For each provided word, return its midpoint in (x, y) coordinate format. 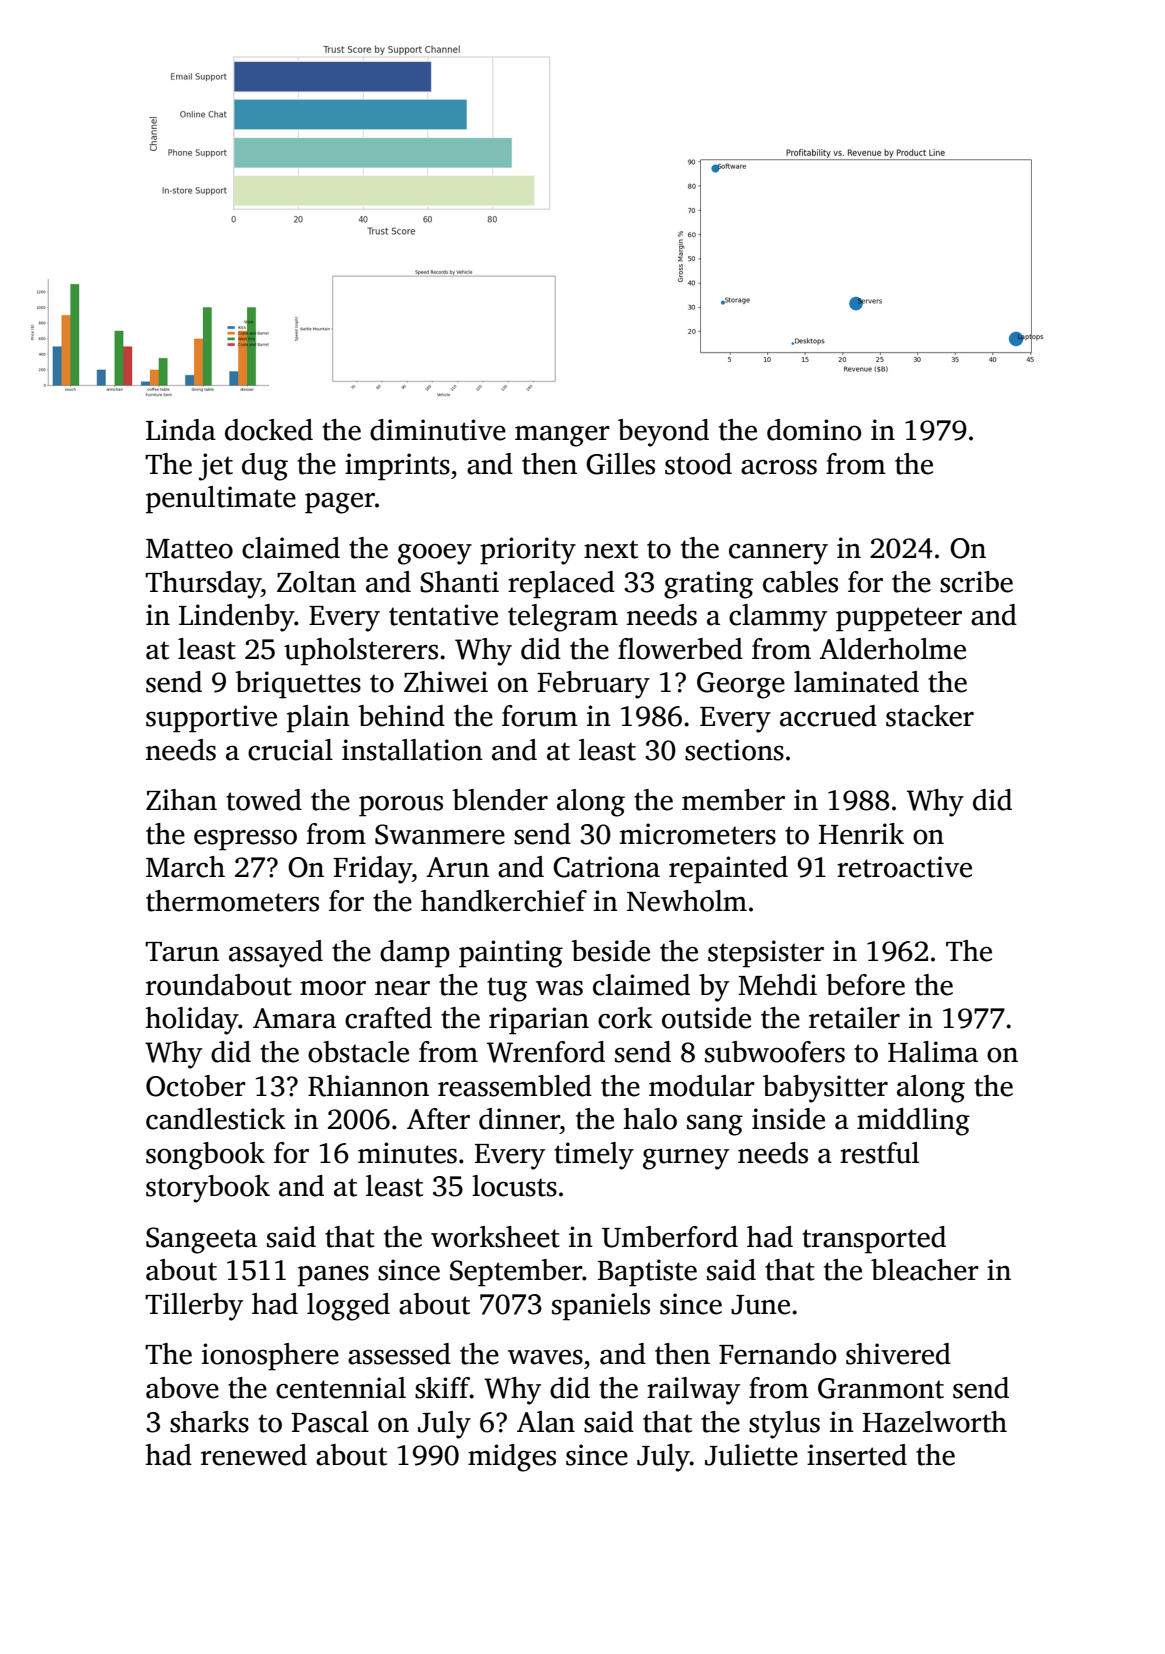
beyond (663, 433)
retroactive (904, 867)
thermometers (232, 901)
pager (340, 503)
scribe (976, 582)
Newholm (687, 901)
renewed (254, 1455)
